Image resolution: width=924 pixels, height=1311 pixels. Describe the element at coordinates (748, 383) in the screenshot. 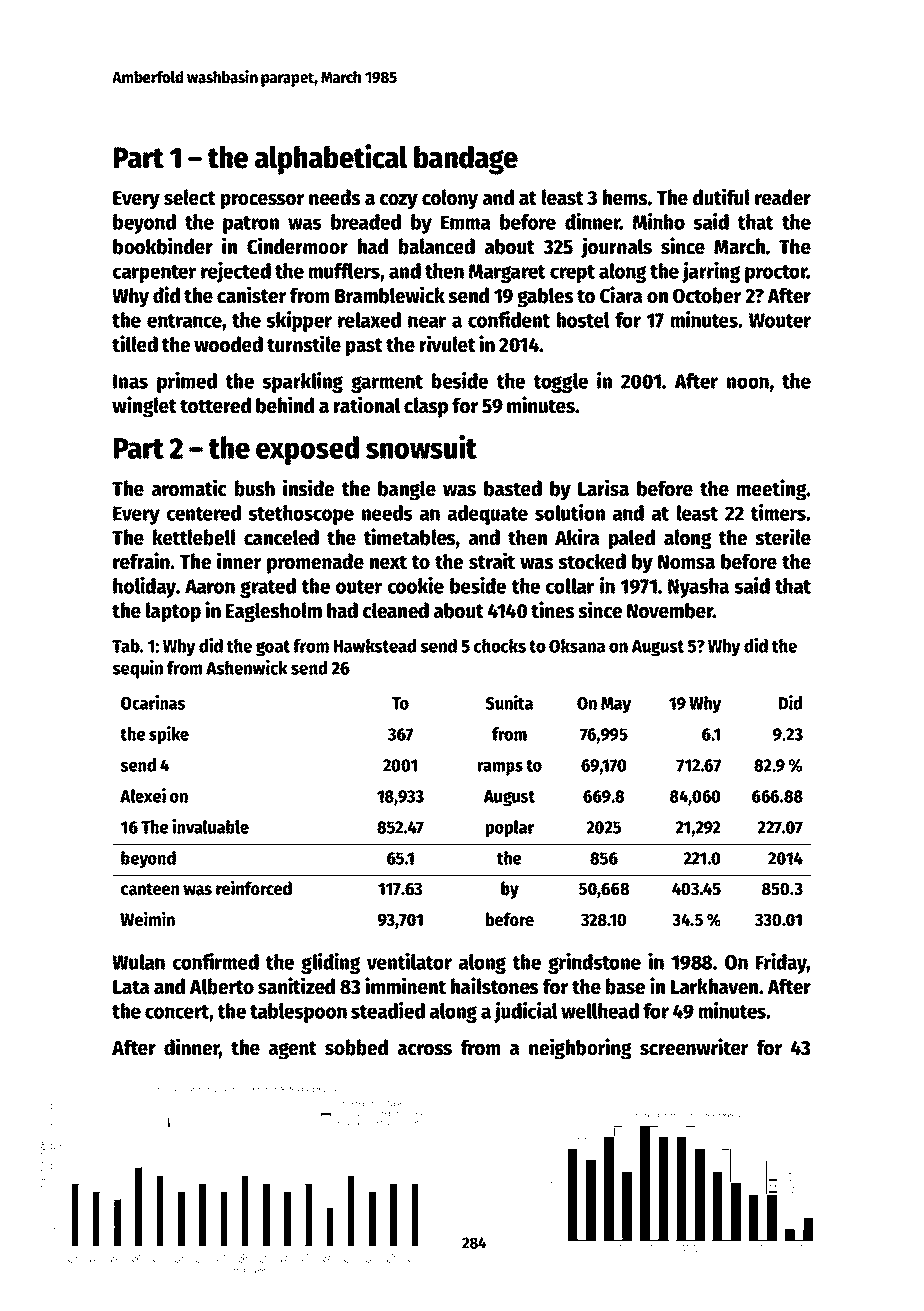

I see `noon` at that location.
